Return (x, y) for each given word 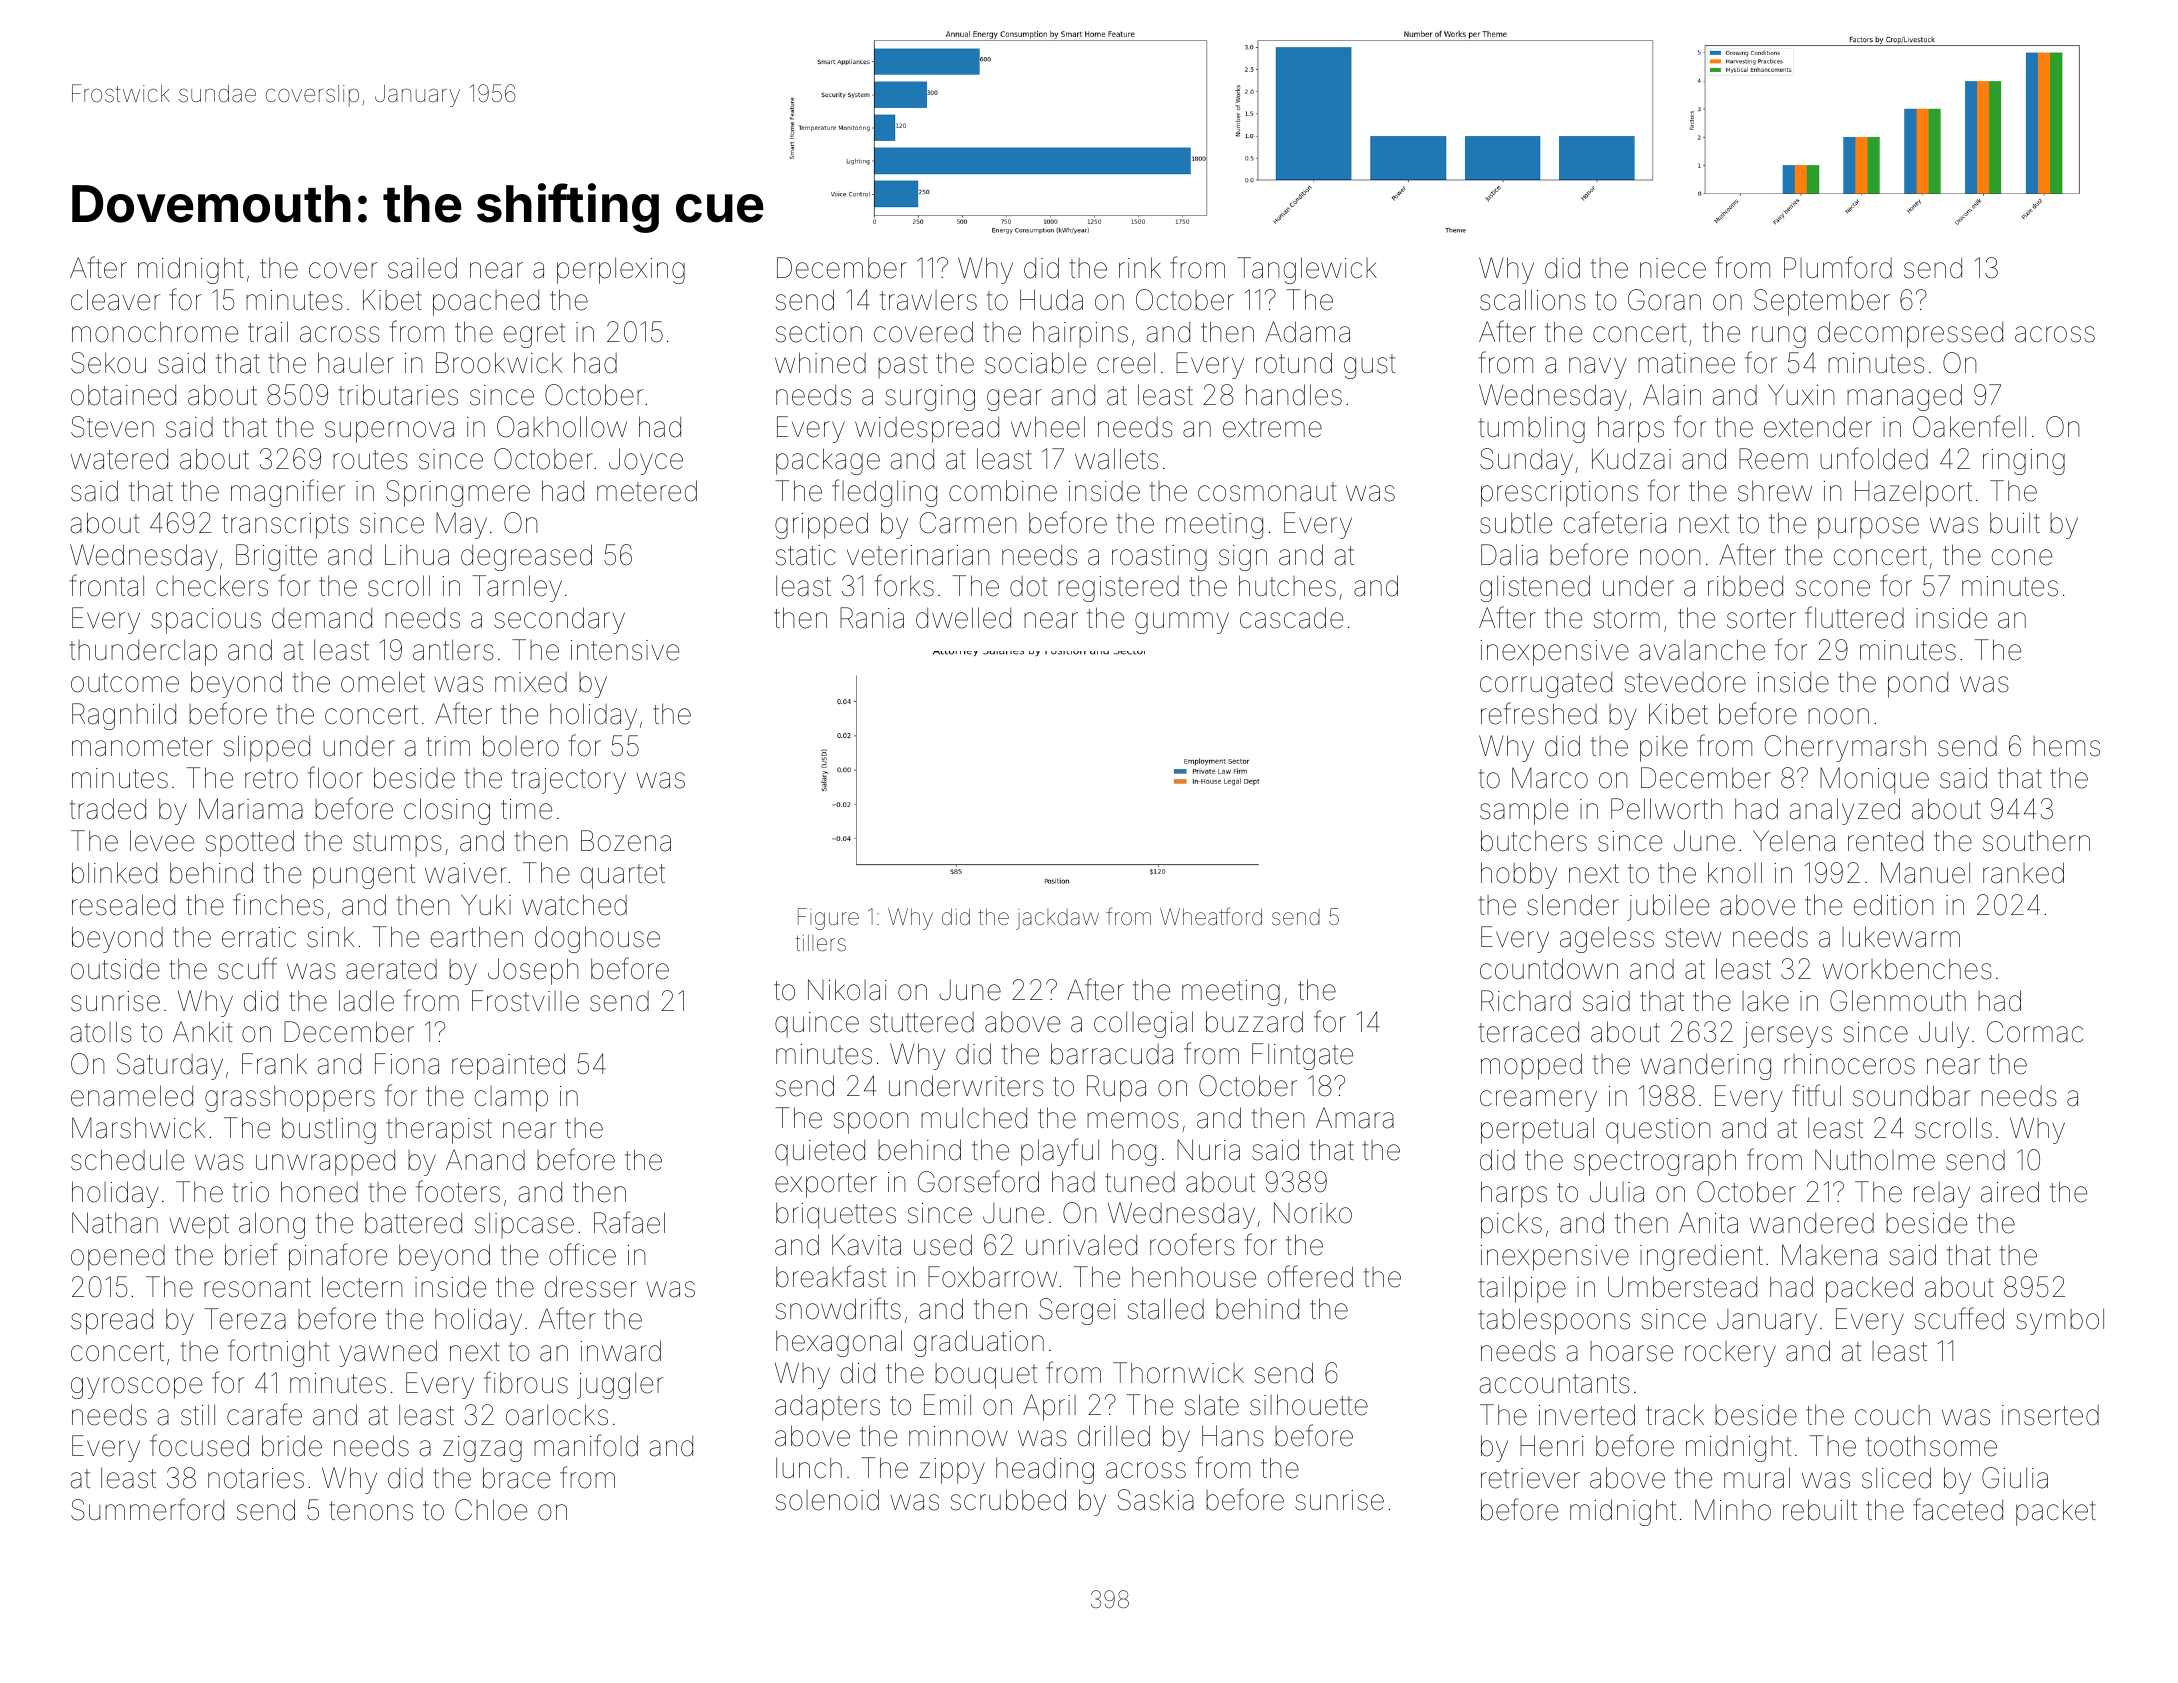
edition (1893, 905)
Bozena (626, 841)
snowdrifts (838, 1308)
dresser (591, 1287)
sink (330, 937)
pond (1918, 685)
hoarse (1631, 1351)
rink (1140, 267)
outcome (125, 683)
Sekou (108, 363)
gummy (1182, 623)
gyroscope (136, 1388)
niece (1673, 268)
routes (370, 460)
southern (2036, 841)
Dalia (1509, 555)
